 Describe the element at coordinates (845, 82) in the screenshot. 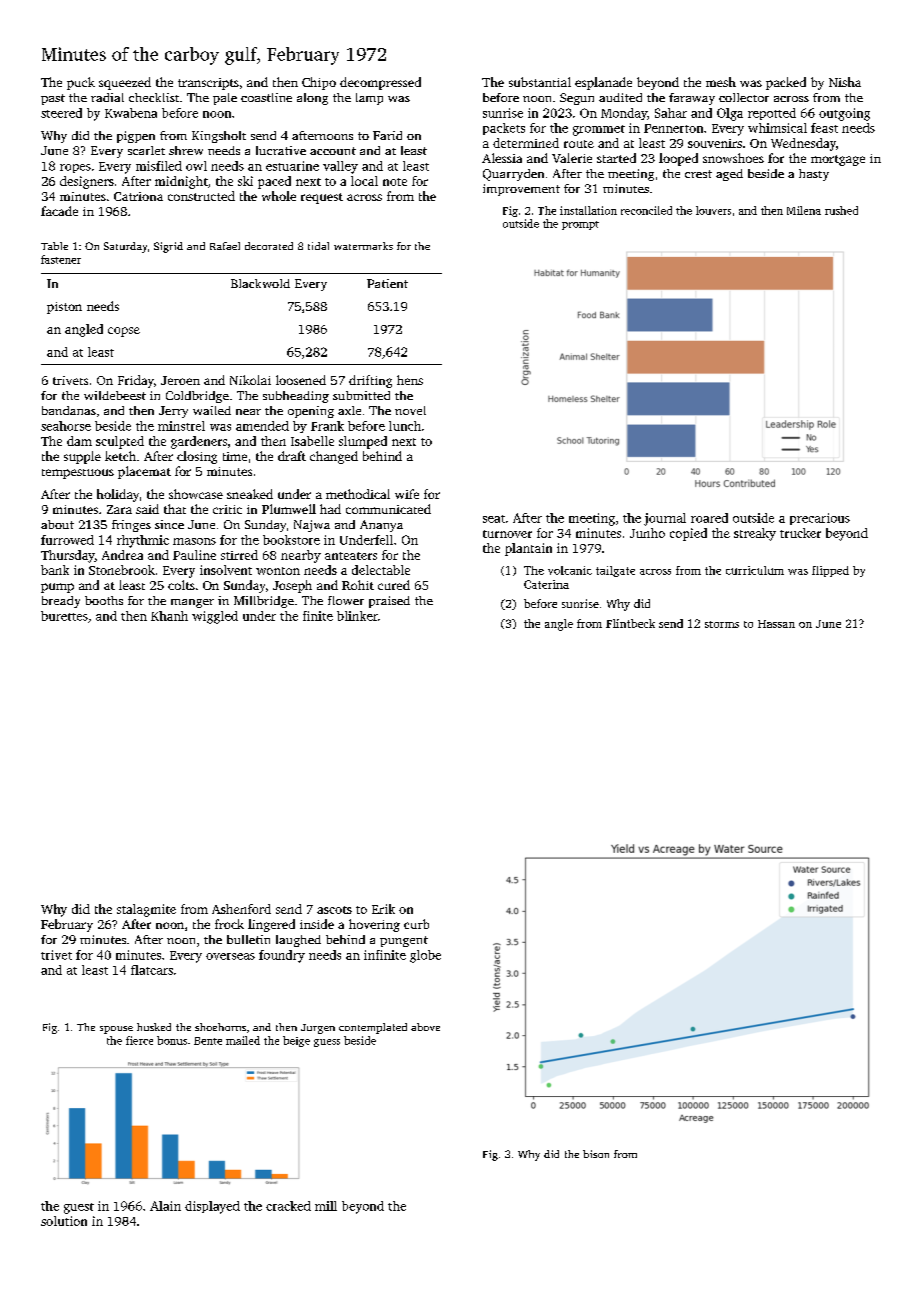

I see `Nisha` at that location.
